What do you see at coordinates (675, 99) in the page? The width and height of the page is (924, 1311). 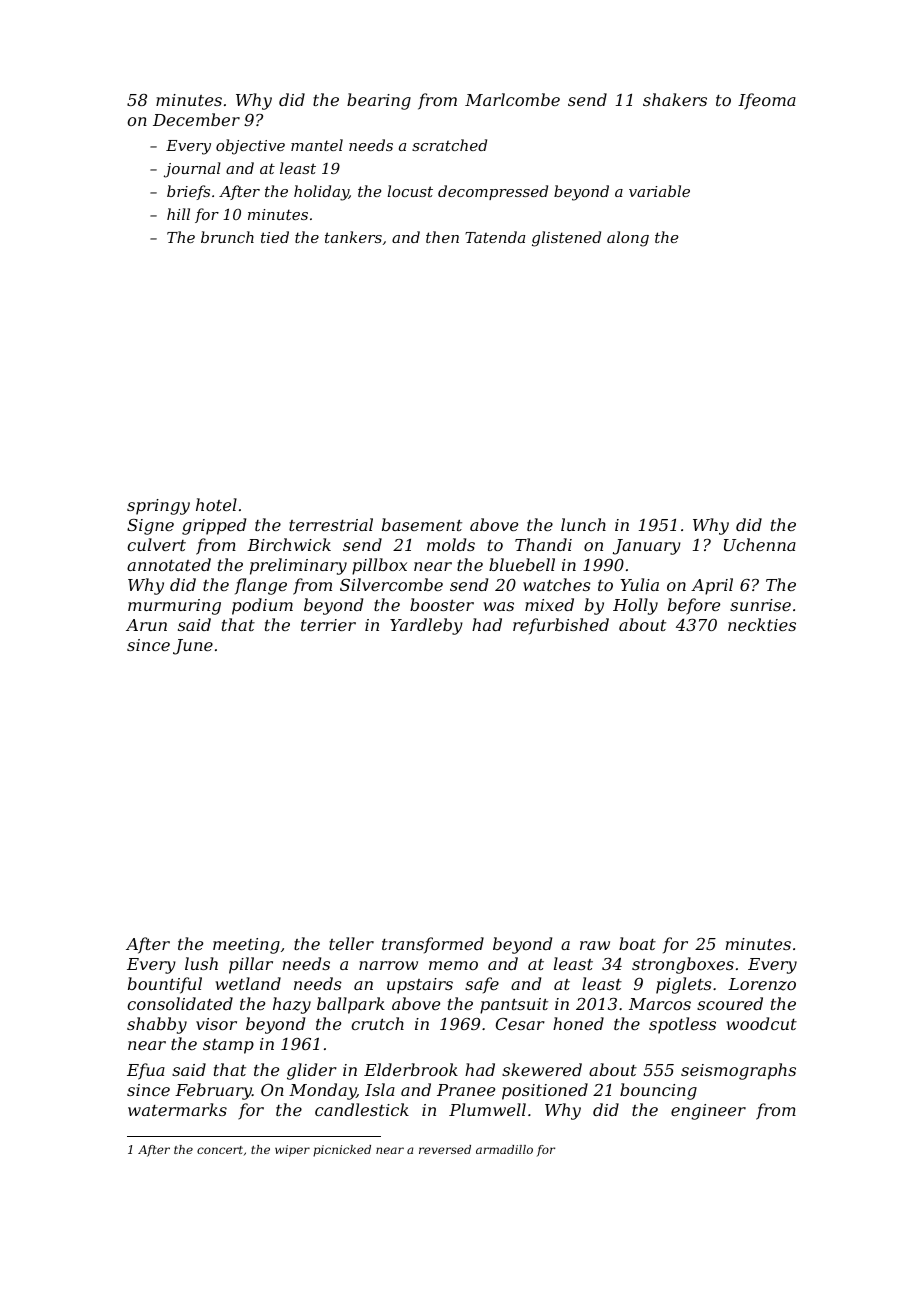 I see `shakers` at bounding box center [675, 99].
